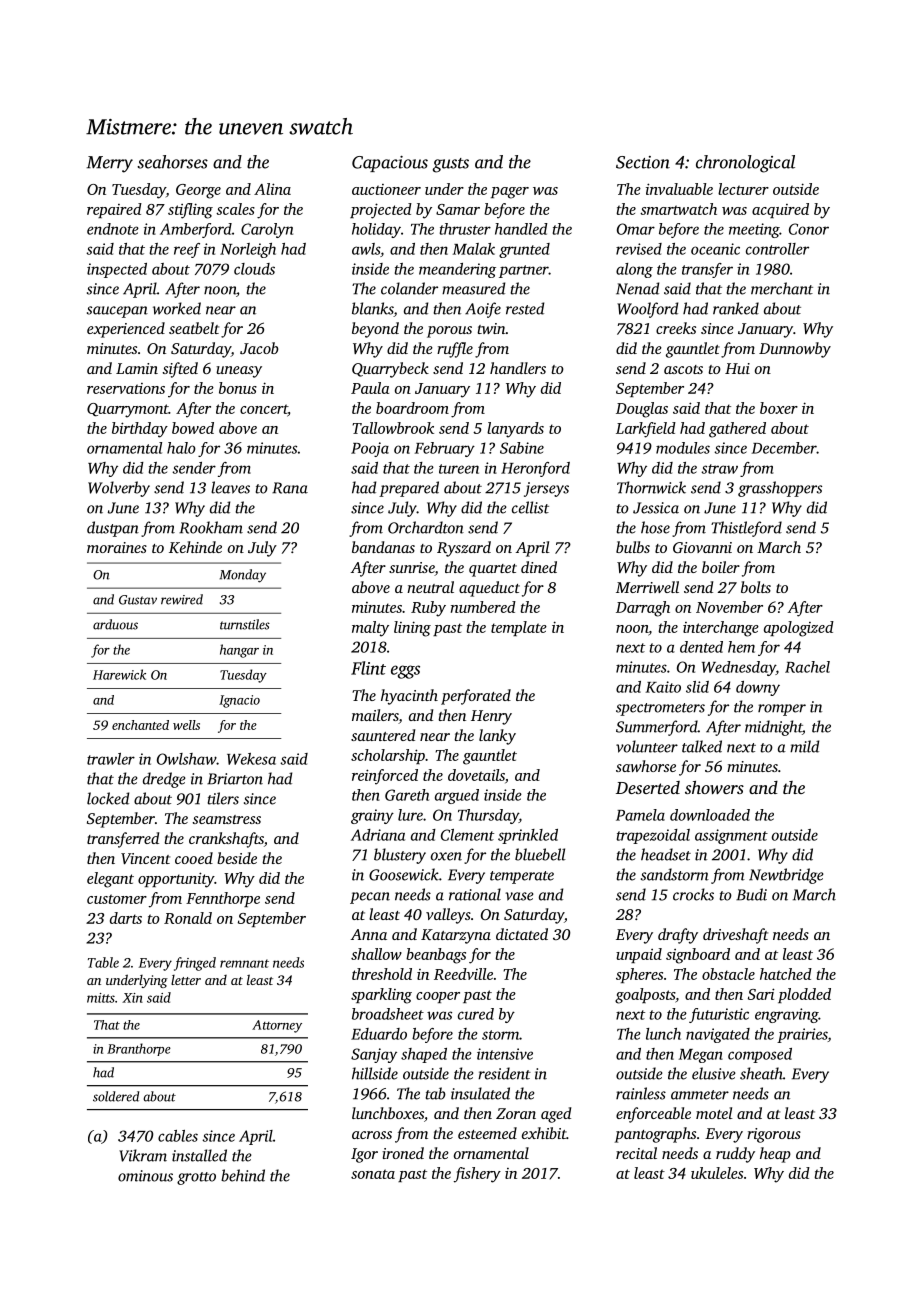 The width and height of the document is (924, 1308). Describe the element at coordinates (145, 1176) in the document. I see `ominous` at that location.
